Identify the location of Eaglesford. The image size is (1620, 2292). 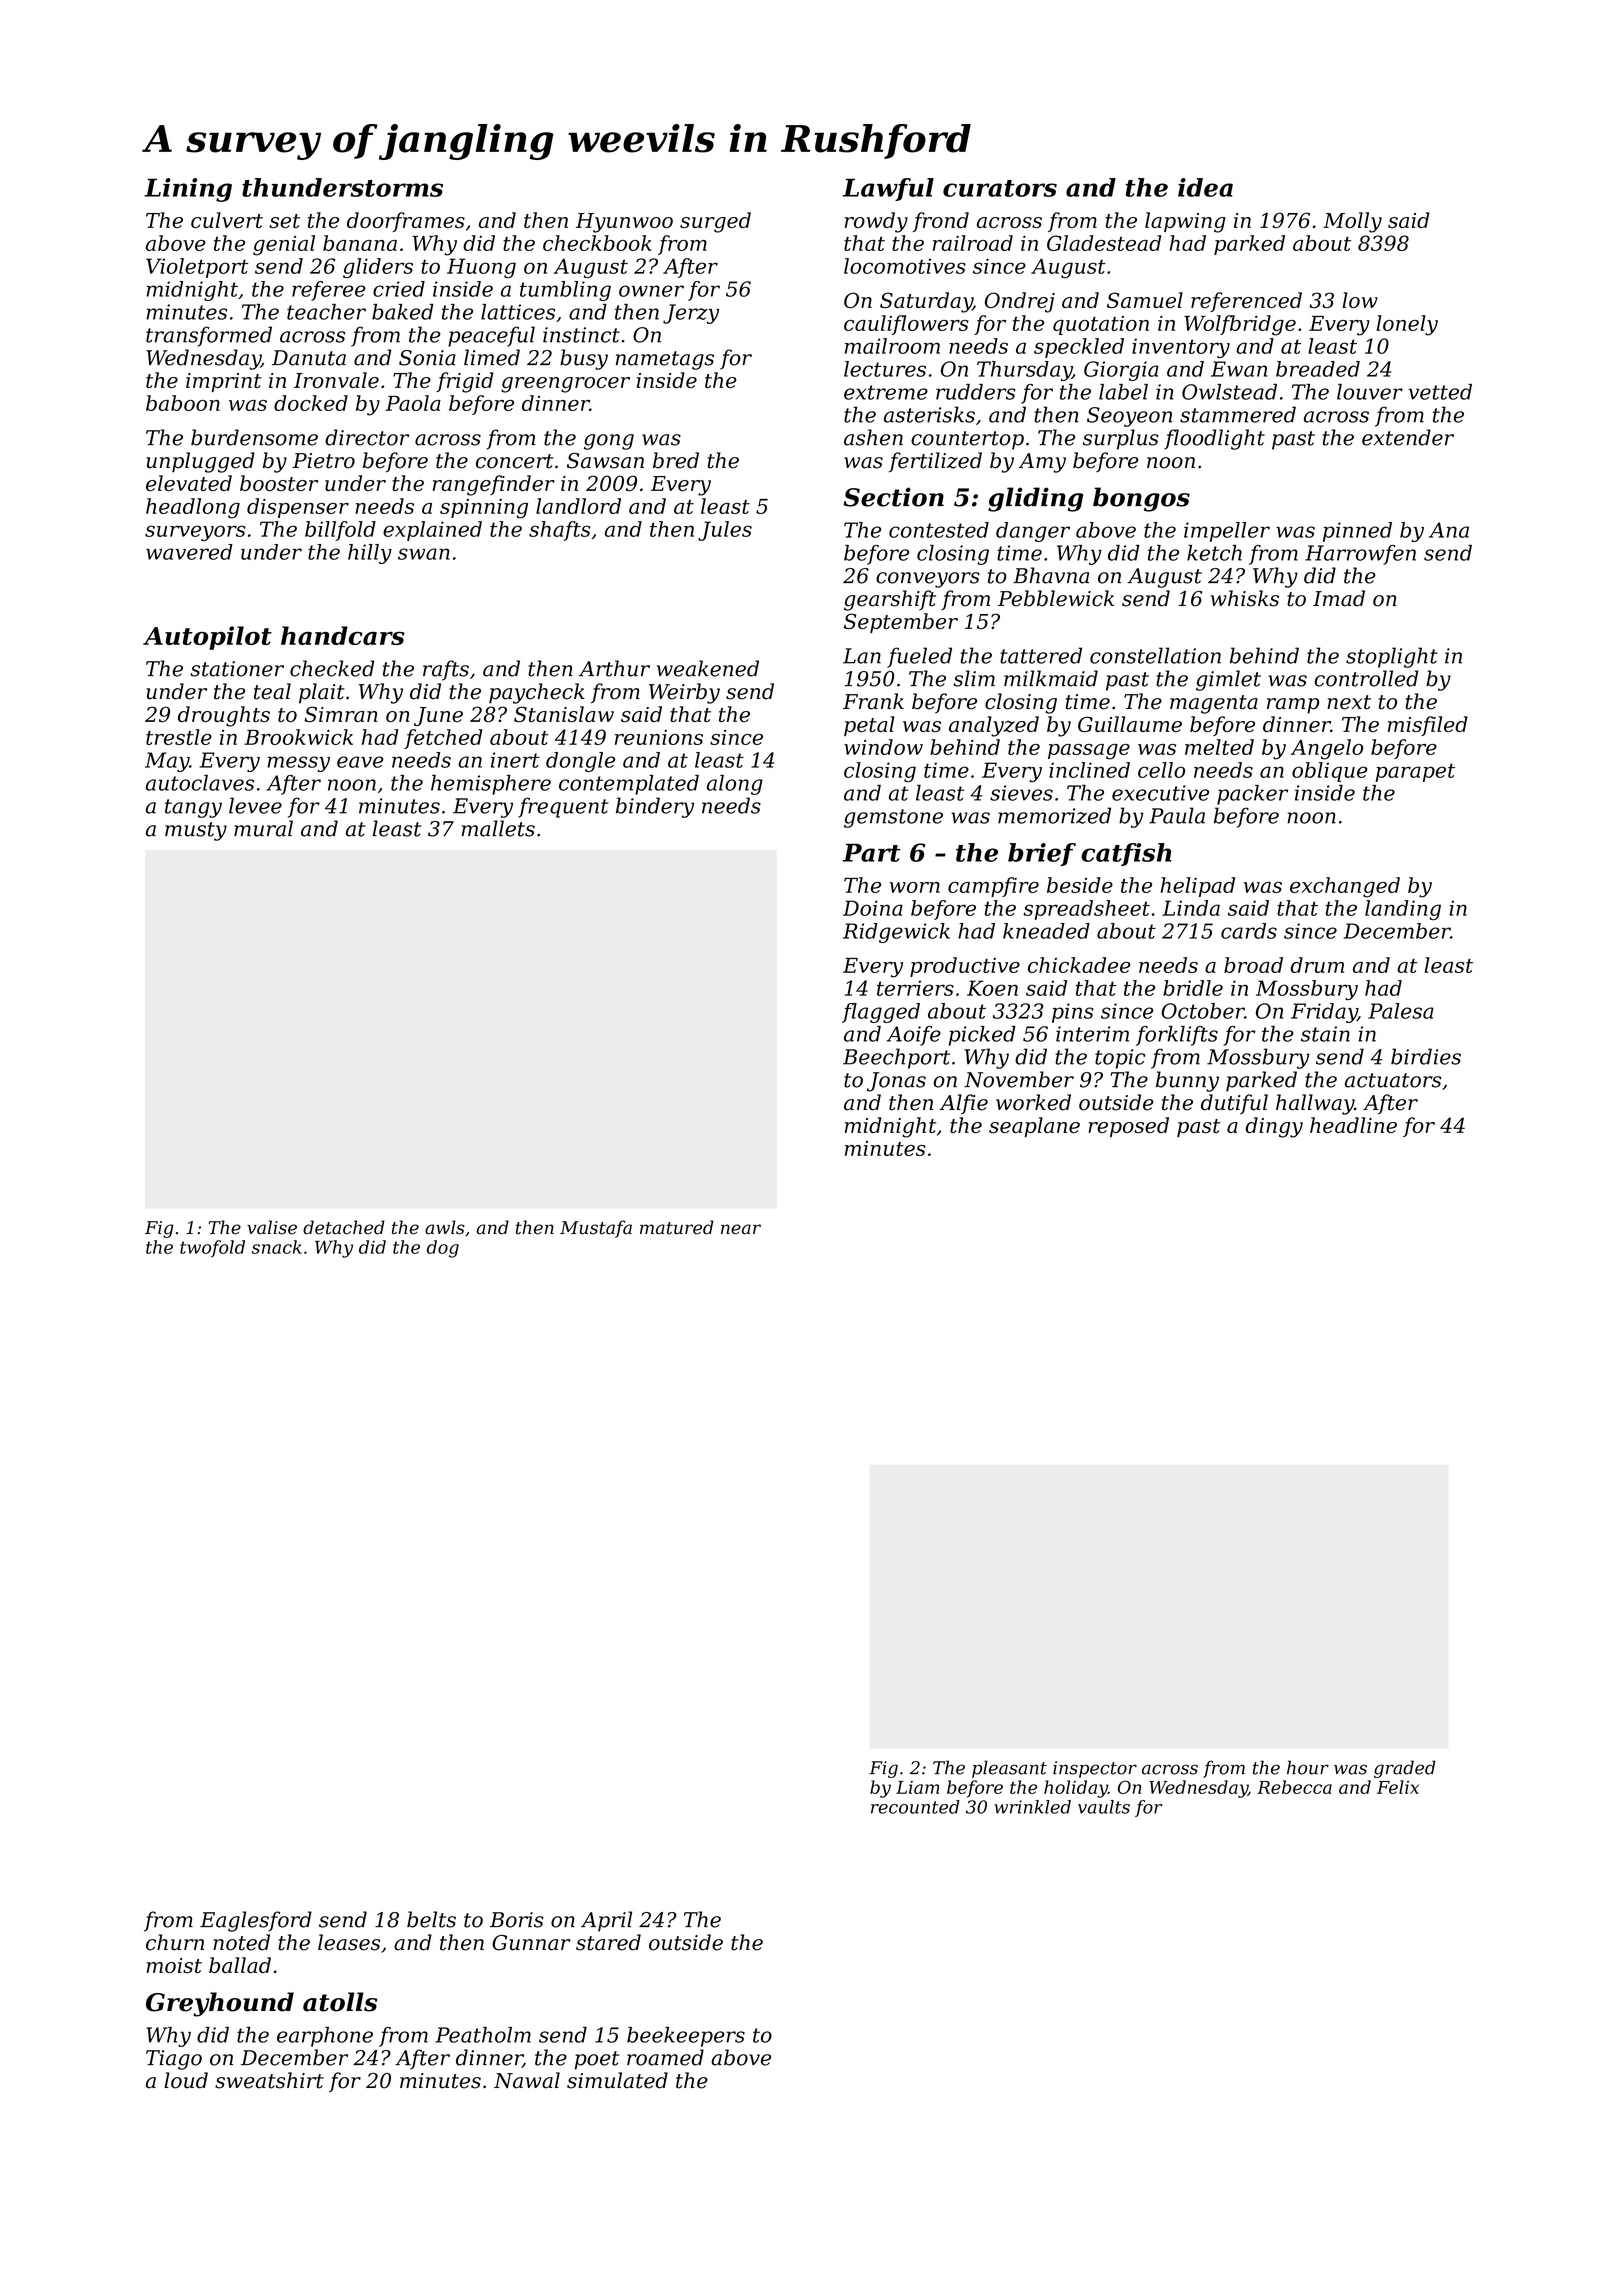
(256, 1921).
